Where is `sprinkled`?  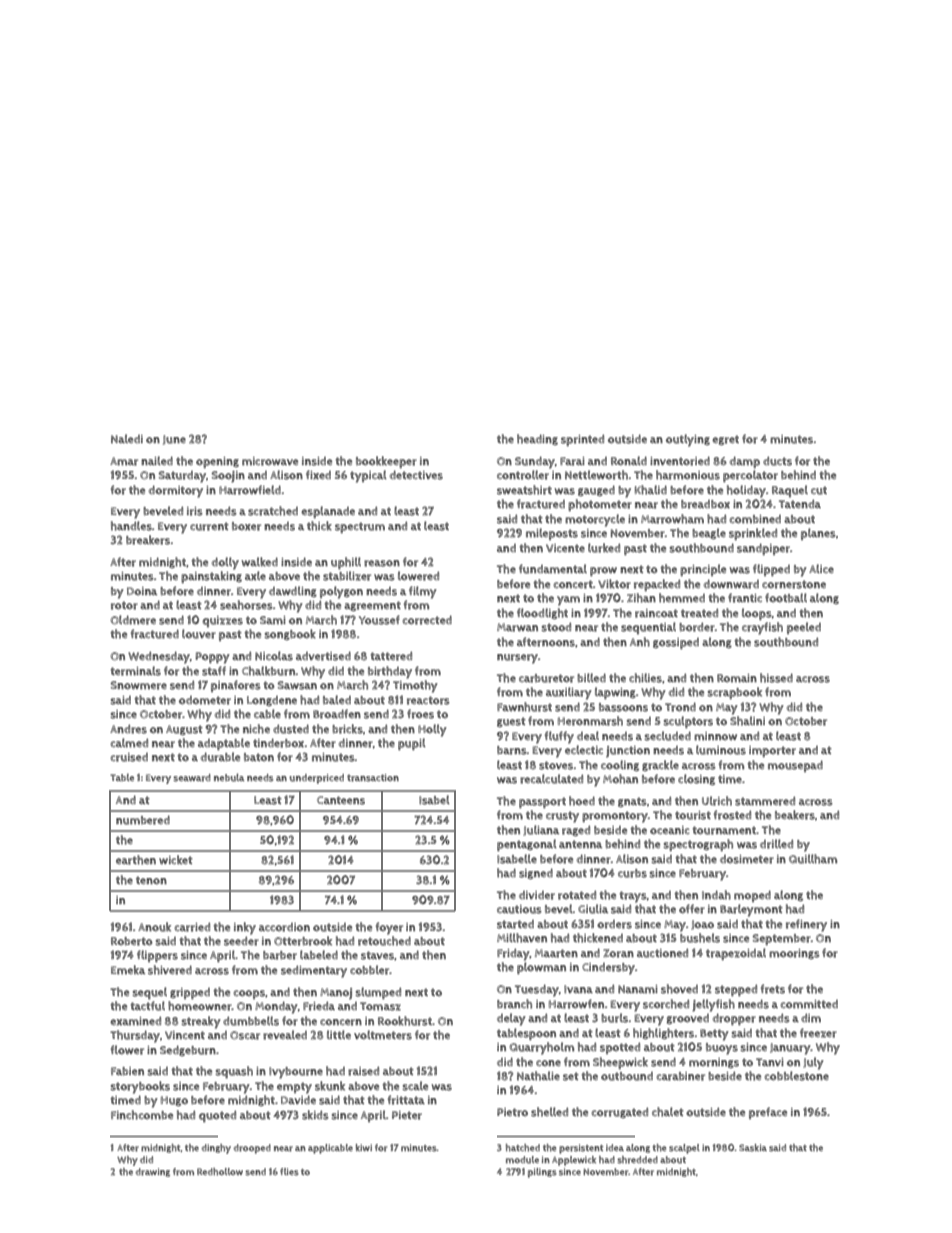 sprinkled is located at coordinates (753, 534).
